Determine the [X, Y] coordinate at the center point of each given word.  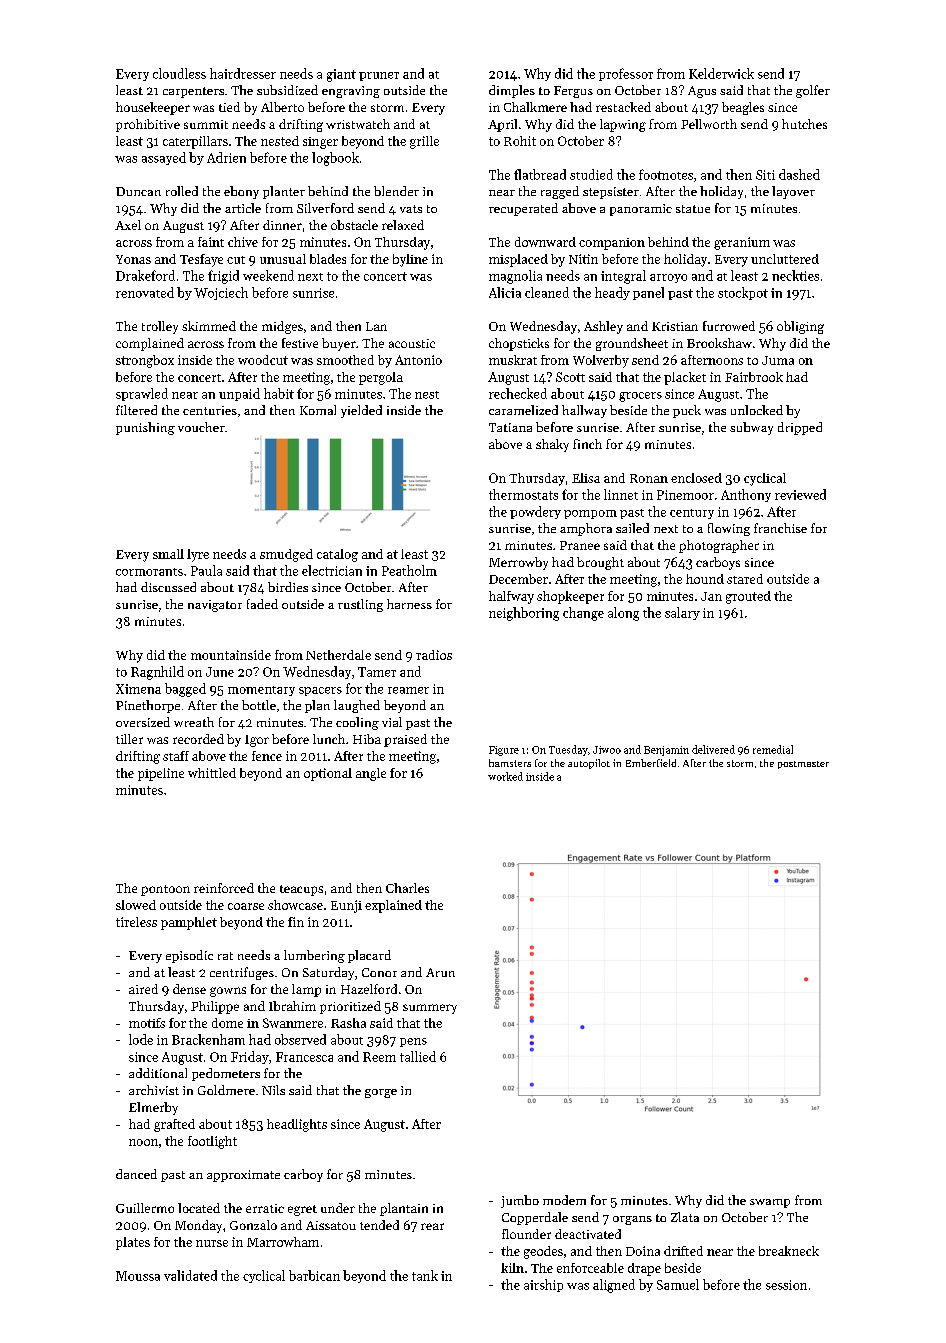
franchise [780, 528]
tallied [418, 1056]
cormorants [149, 572]
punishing [145, 428]
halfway [511, 597]
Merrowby [518, 563]
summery [430, 1009]
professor [626, 74]
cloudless [179, 73]
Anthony [746, 495]
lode [141, 1039]
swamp [770, 1203]
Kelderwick [721, 73]
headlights [297, 1125]
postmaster [803, 765]
